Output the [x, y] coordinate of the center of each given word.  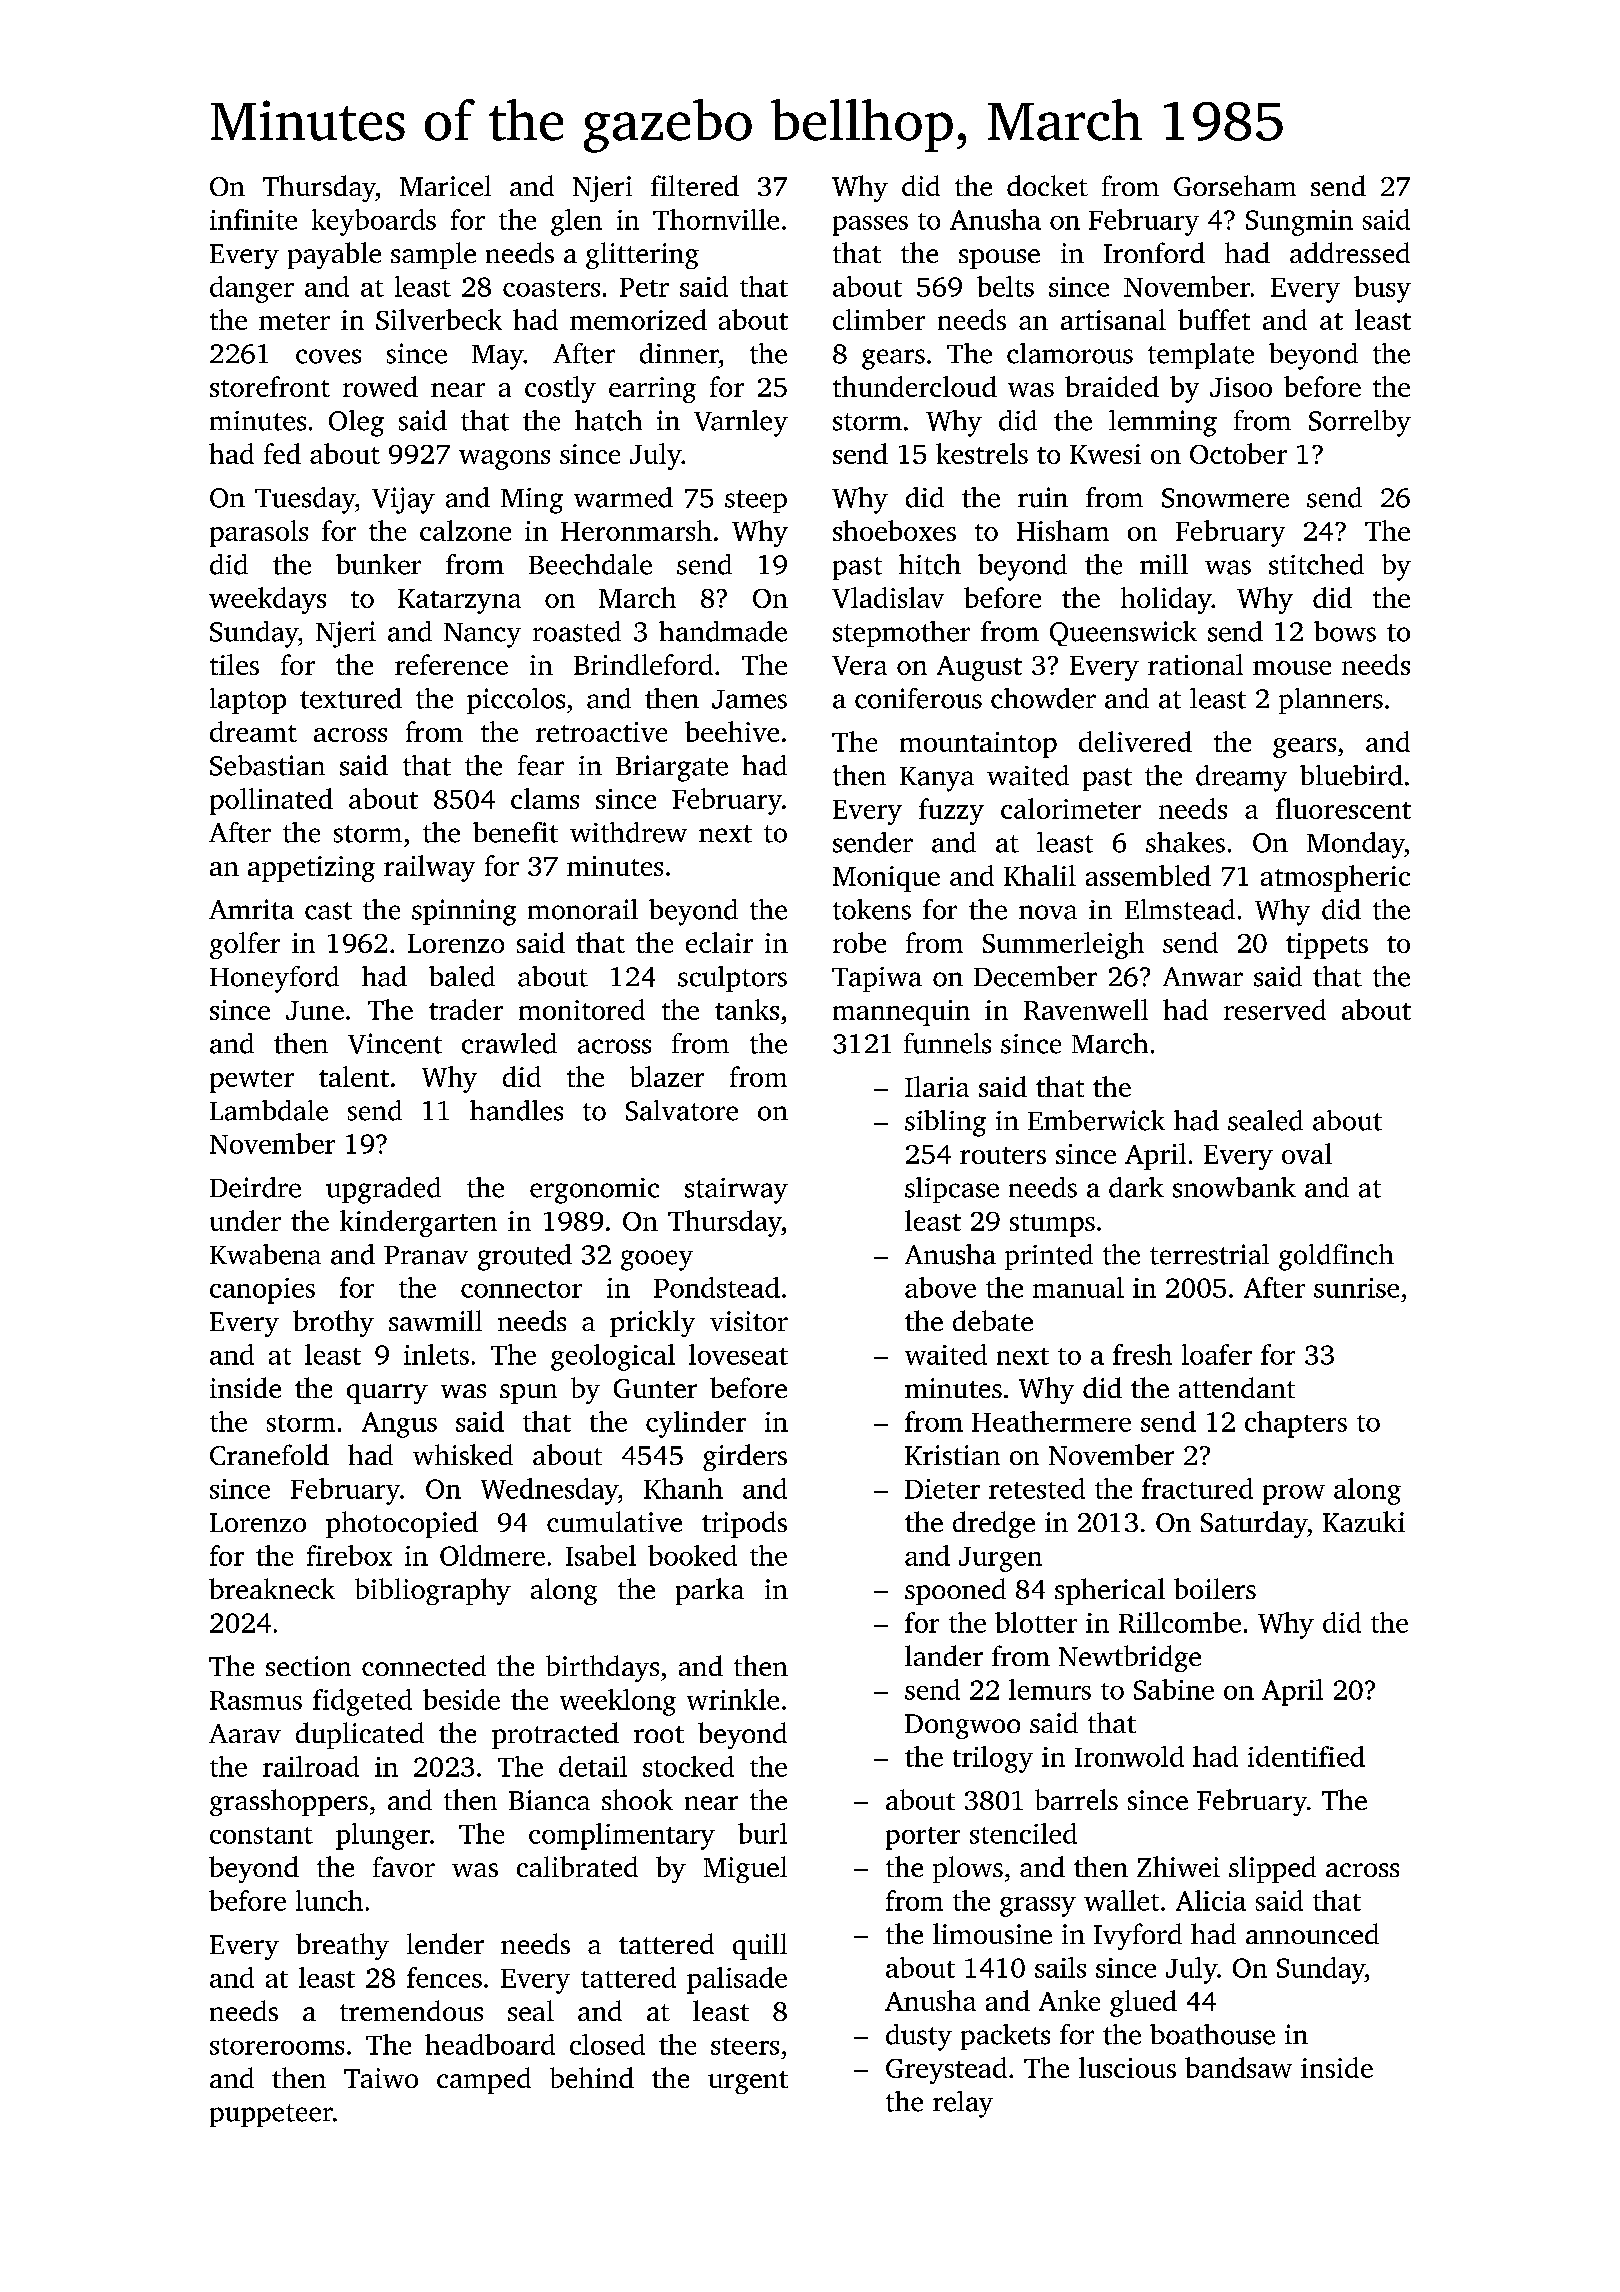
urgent [748, 2082]
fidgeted [362, 1702]
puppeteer [271, 2115]
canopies [262, 1291]
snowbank [1234, 1187]
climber [879, 319]
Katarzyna [459, 601]
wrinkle [733, 1699]
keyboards [374, 222]
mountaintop [978, 745]
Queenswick [1123, 633]
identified [1306, 1756]
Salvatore [682, 1110]
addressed [1350, 252]
